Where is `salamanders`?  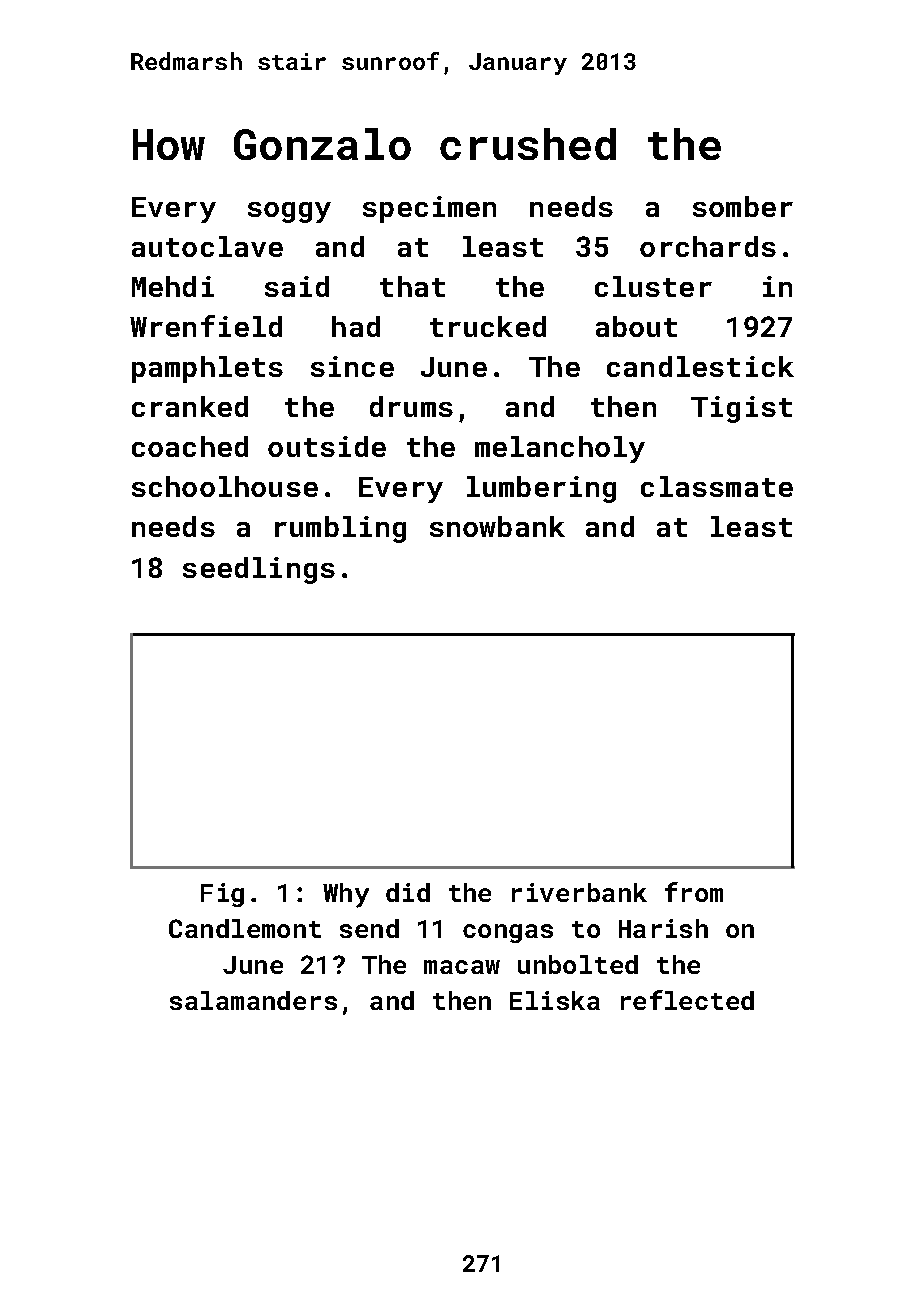
salamanders is located at coordinates (253, 1000).
